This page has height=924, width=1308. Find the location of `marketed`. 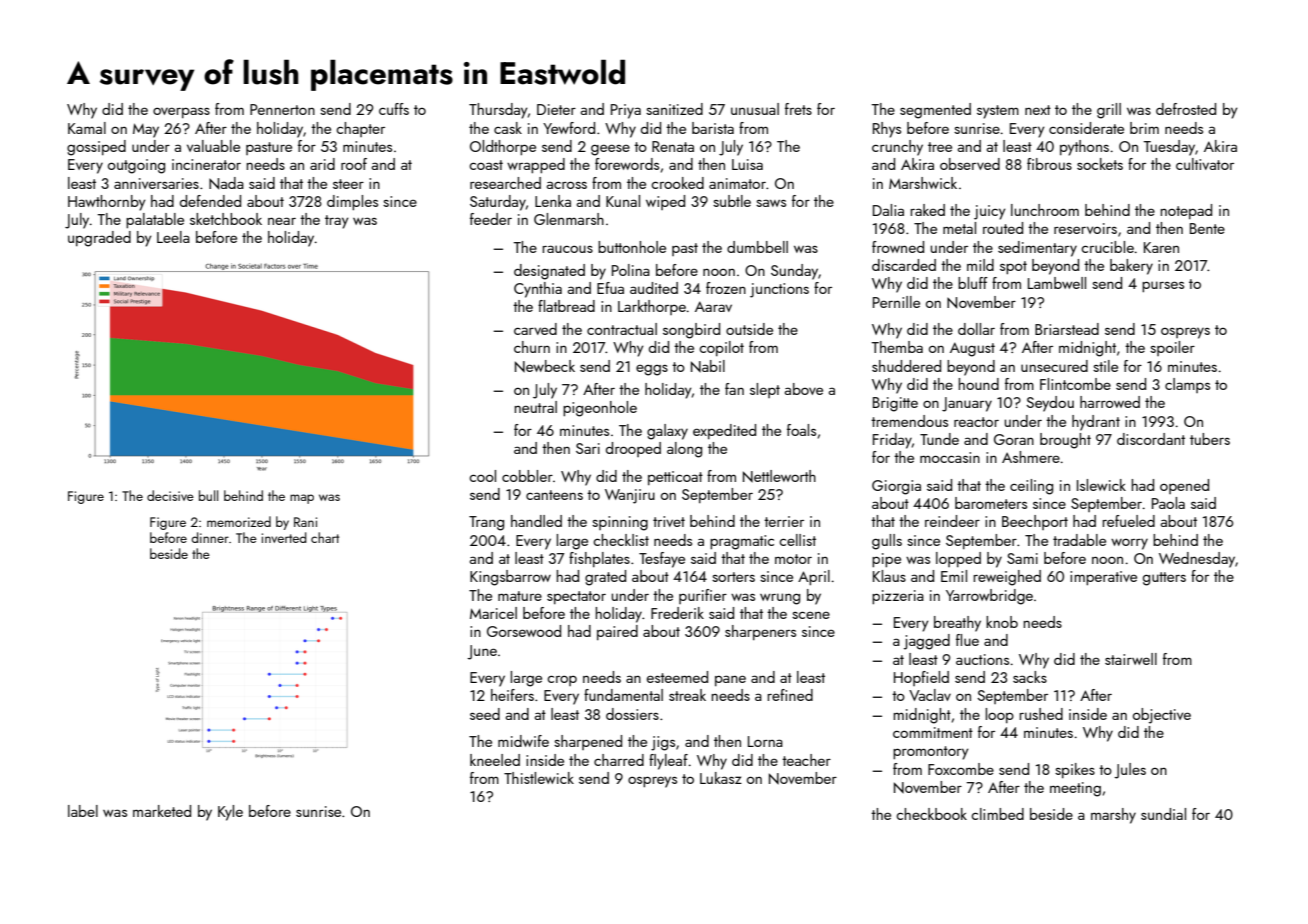

marketed is located at coordinates (162, 811).
